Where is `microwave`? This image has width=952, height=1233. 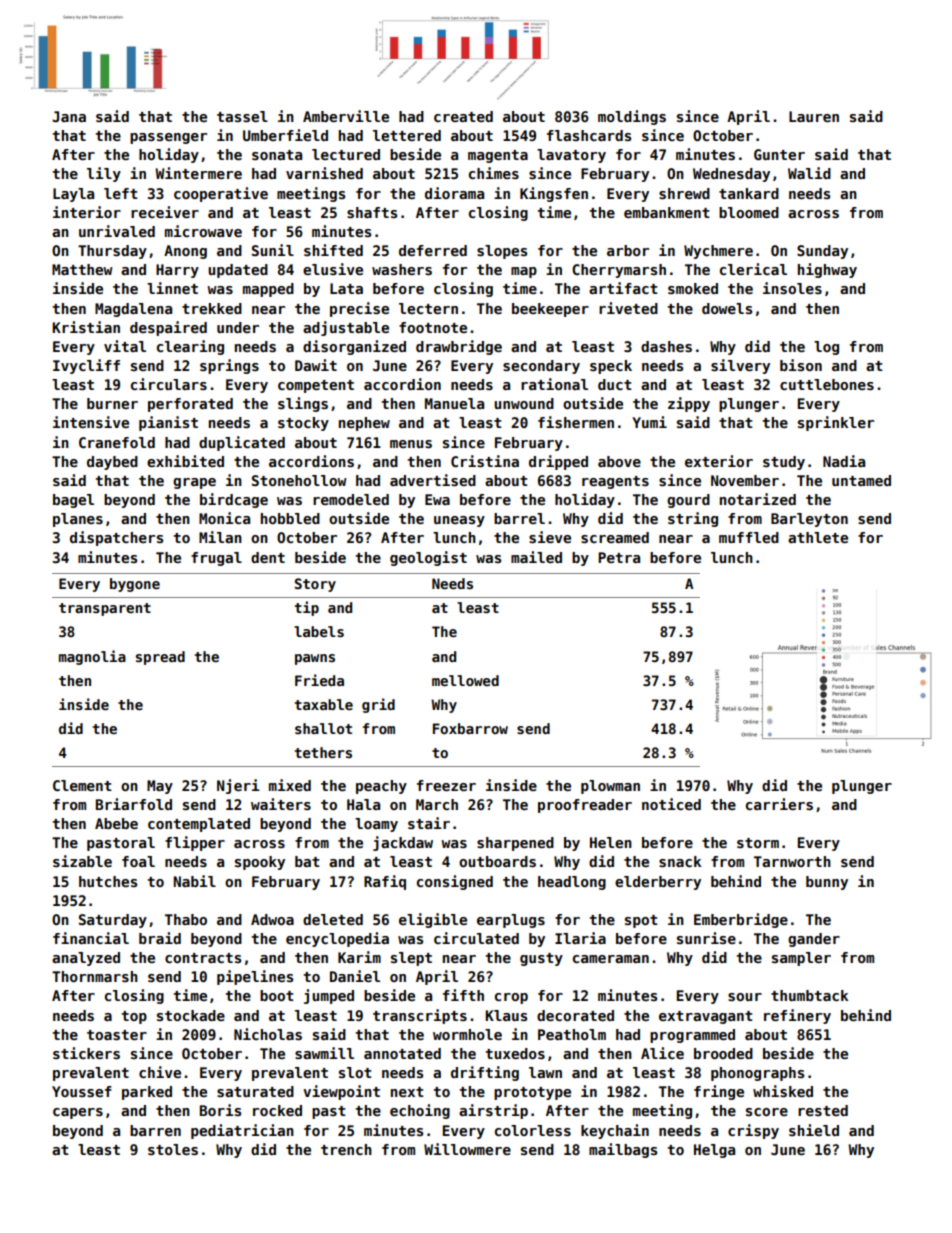 microwave is located at coordinates (203, 231).
